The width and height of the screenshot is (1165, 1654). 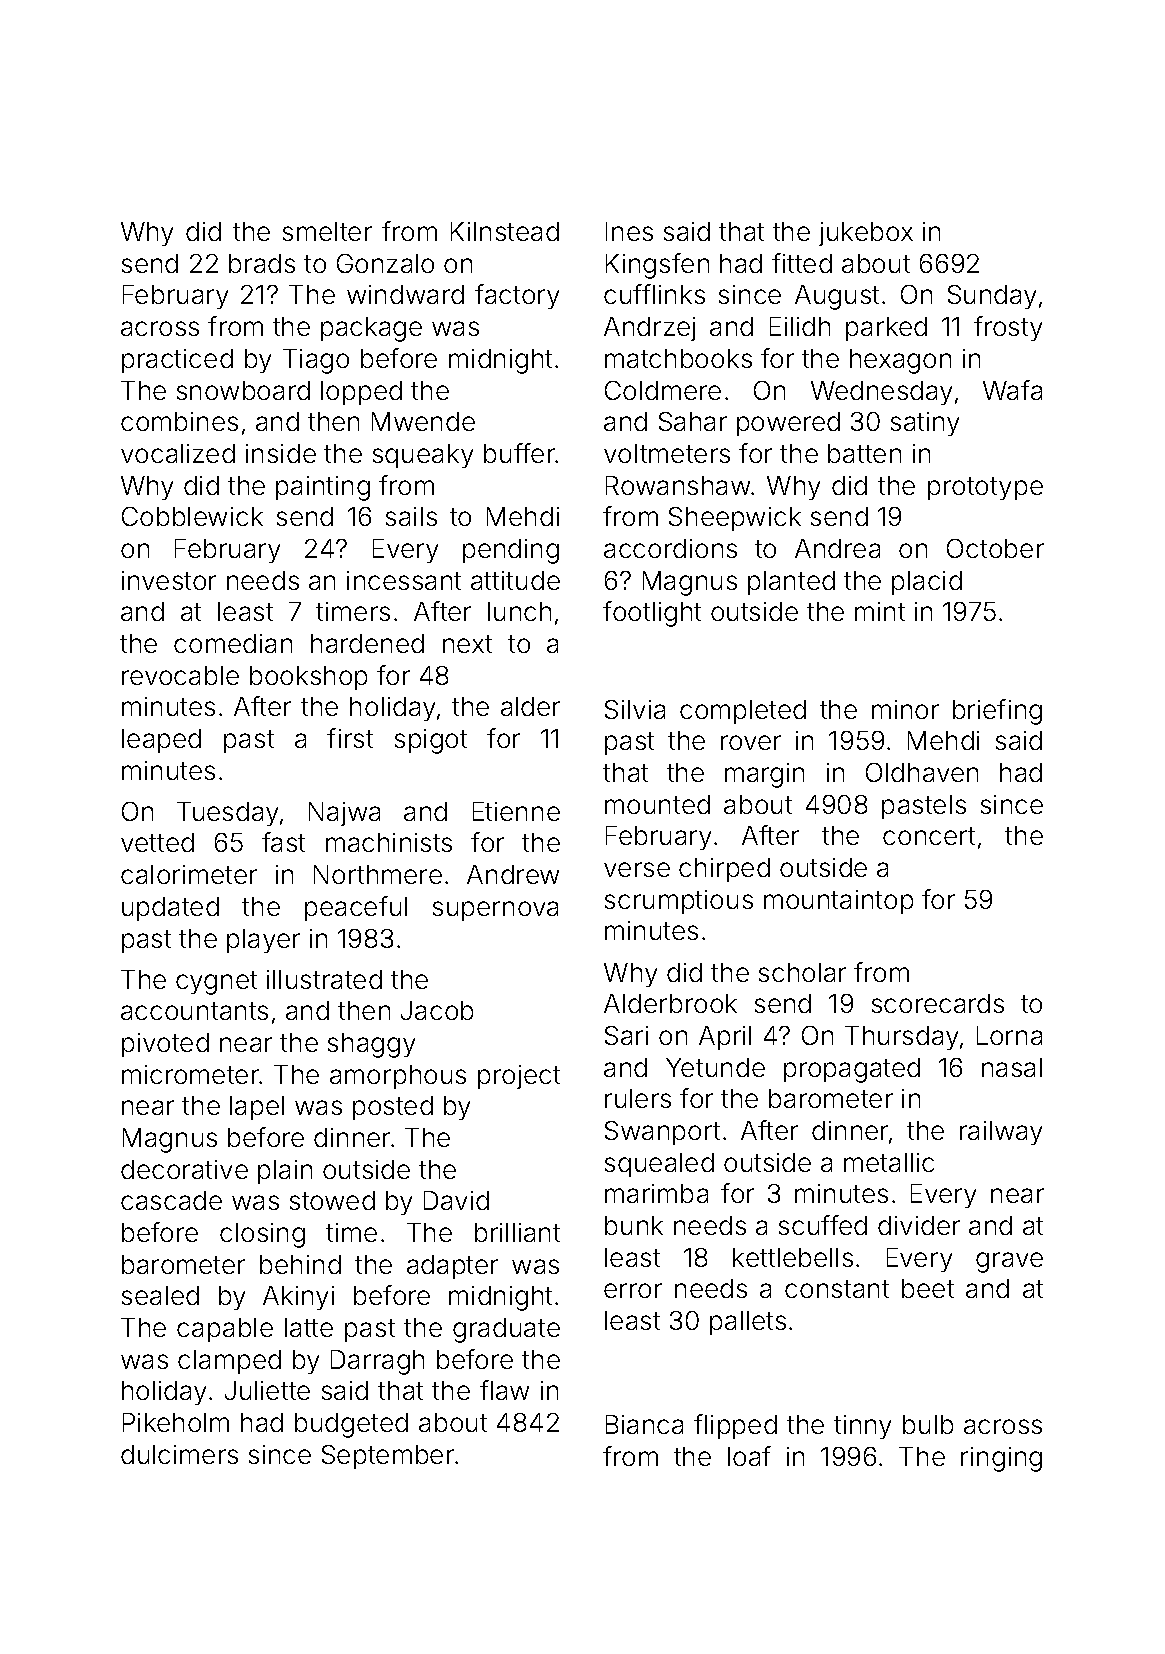 I want to click on smelter, so click(x=327, y=231).
